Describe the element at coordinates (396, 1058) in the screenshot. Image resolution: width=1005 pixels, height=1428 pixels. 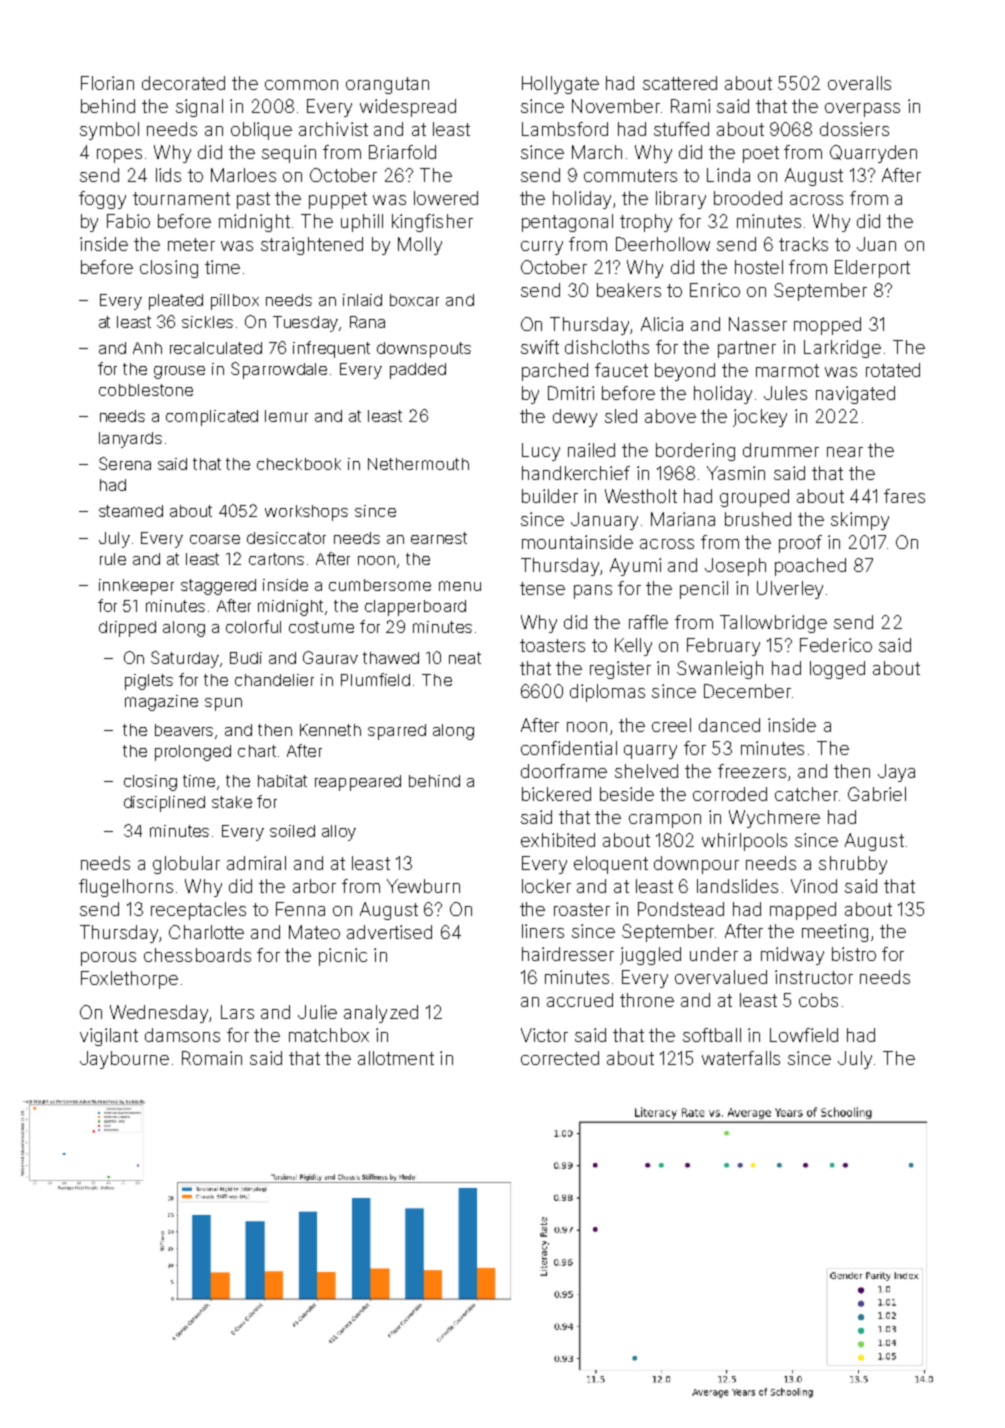
I see `allotment` at that location.
